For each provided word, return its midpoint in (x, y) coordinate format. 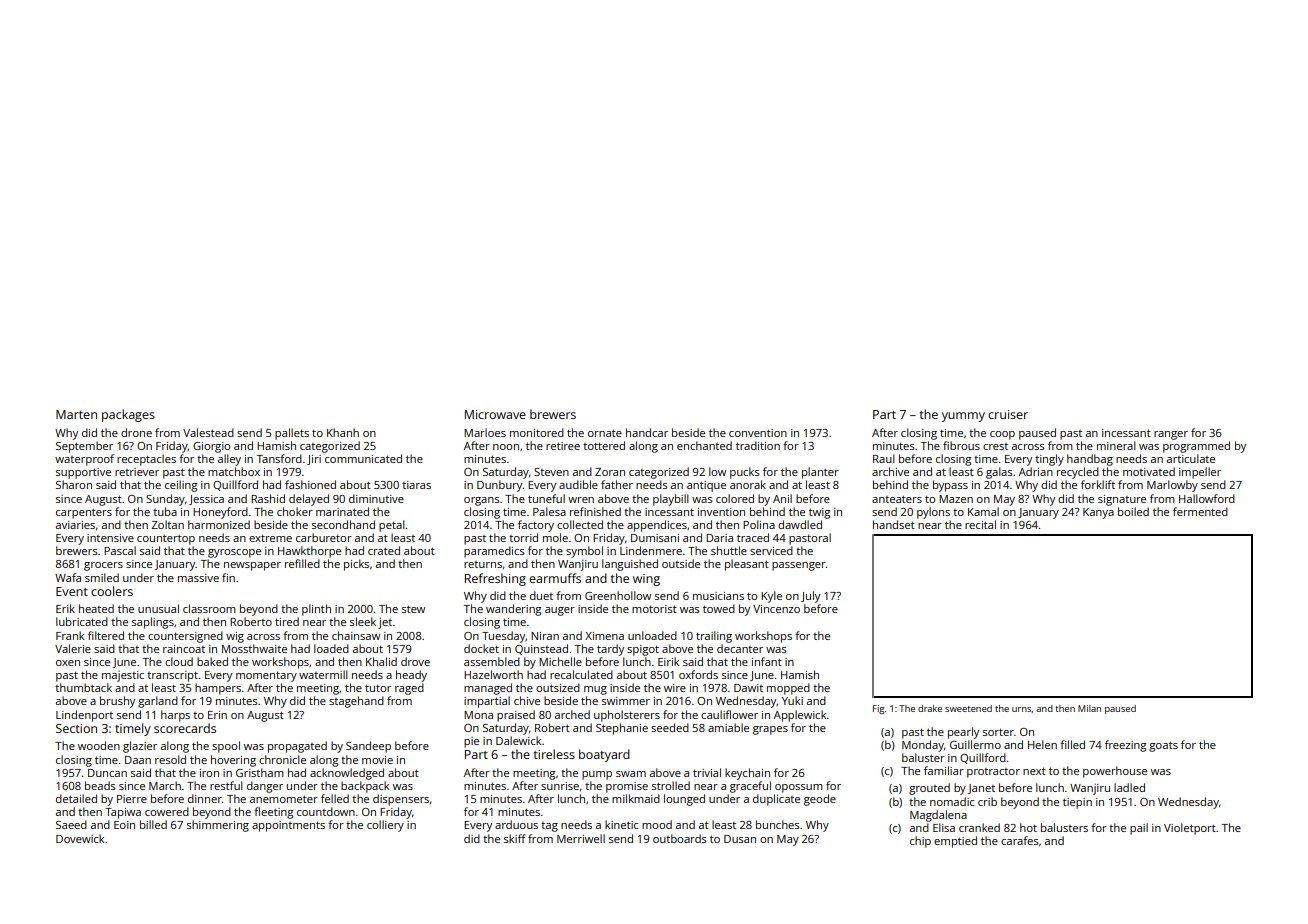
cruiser (1008, 414)
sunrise (560, 786)
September (84, 447)
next (1034, 771)
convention (758, 433)
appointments (288, 826)
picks (356, 565)
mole (555, 537)
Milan (1089, 708)
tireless (554, 754)
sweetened (968, 708)
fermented (1200, 511)
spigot (643, 650)
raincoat (184, 649)
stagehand (356, 702)
